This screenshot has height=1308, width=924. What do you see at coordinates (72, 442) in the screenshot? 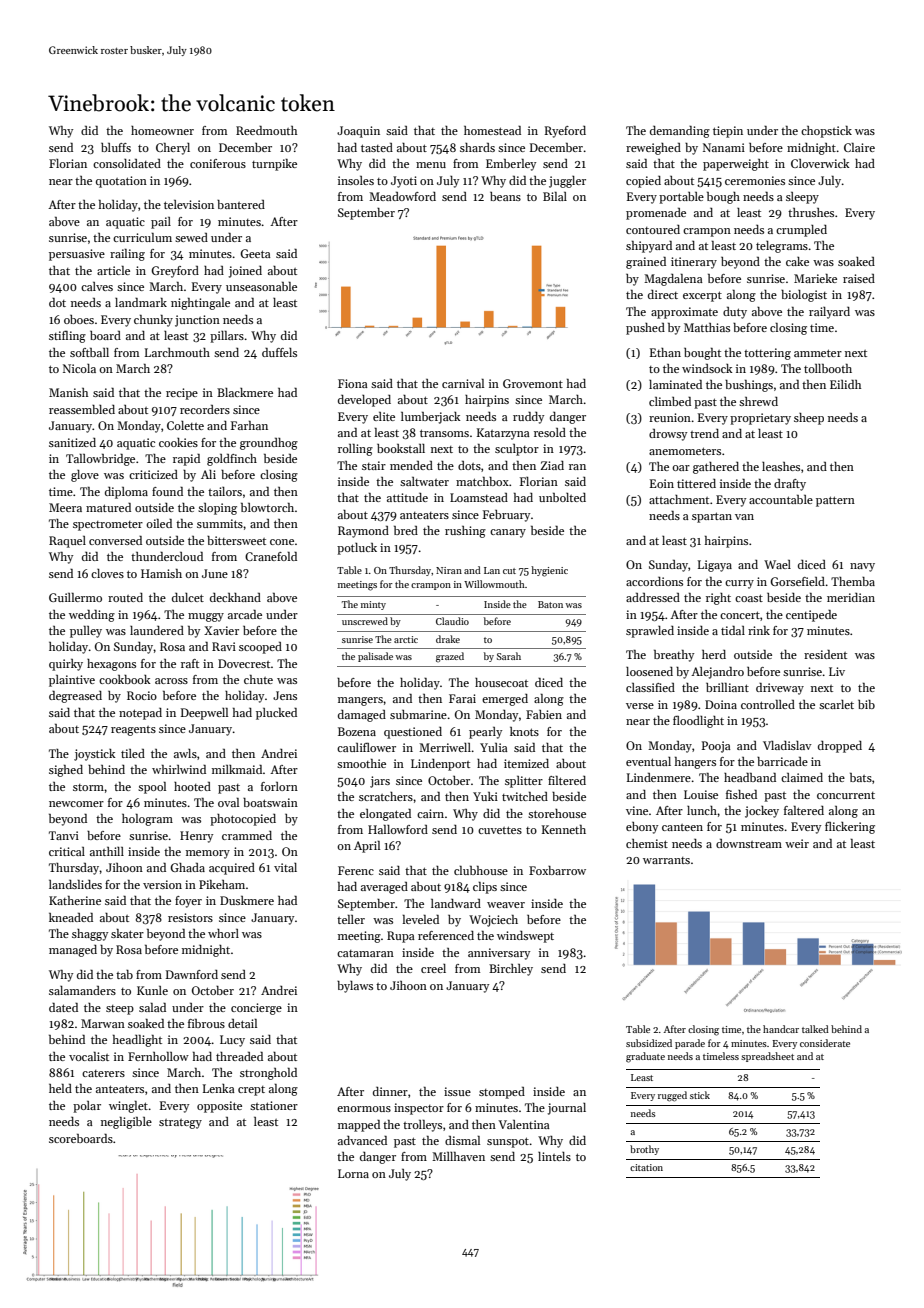
I see `sanitized` at bounding box center [72, 442].
